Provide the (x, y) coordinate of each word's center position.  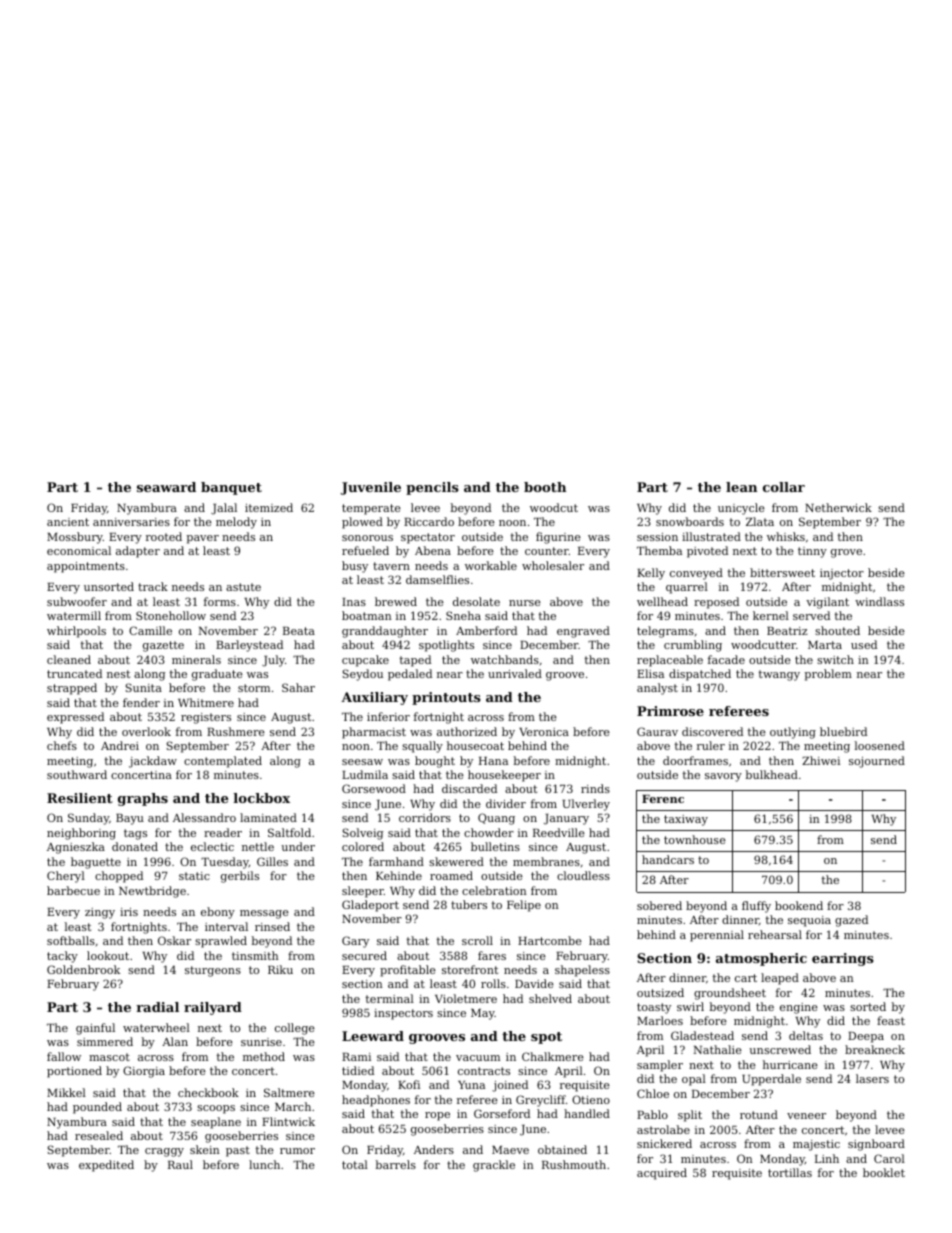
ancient (68, 522)
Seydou (363, 675)
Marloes (660, 1020)
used (864, 644)
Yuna (471, 1085)
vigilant (827, 603)
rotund (759, 1114)
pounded (97, 1108)
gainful (95, 1029)
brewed (396, 601)
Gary (355, 942)
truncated (74, 673)
